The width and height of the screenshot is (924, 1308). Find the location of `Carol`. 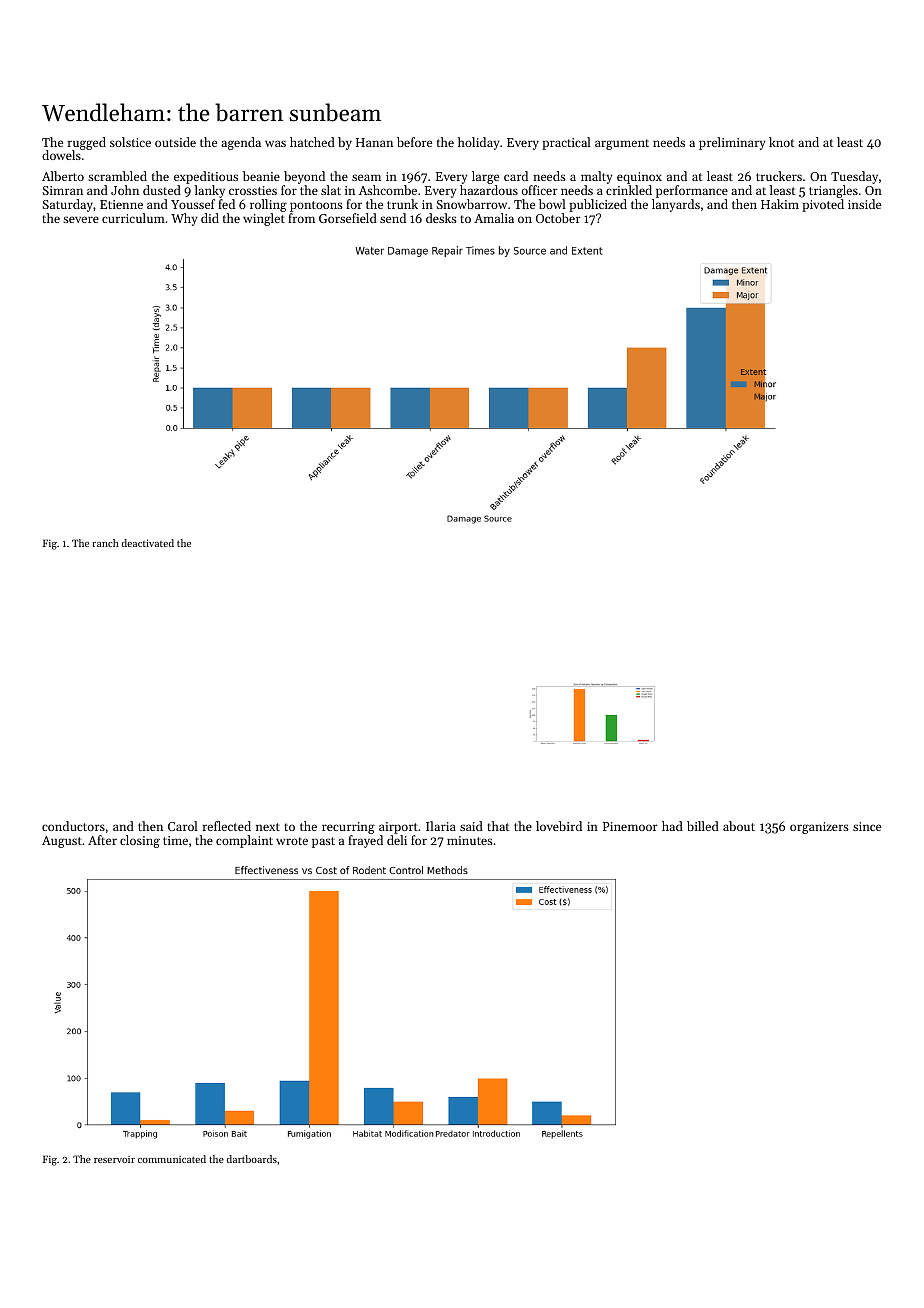

Carol is located at coordinates (183, 826).
